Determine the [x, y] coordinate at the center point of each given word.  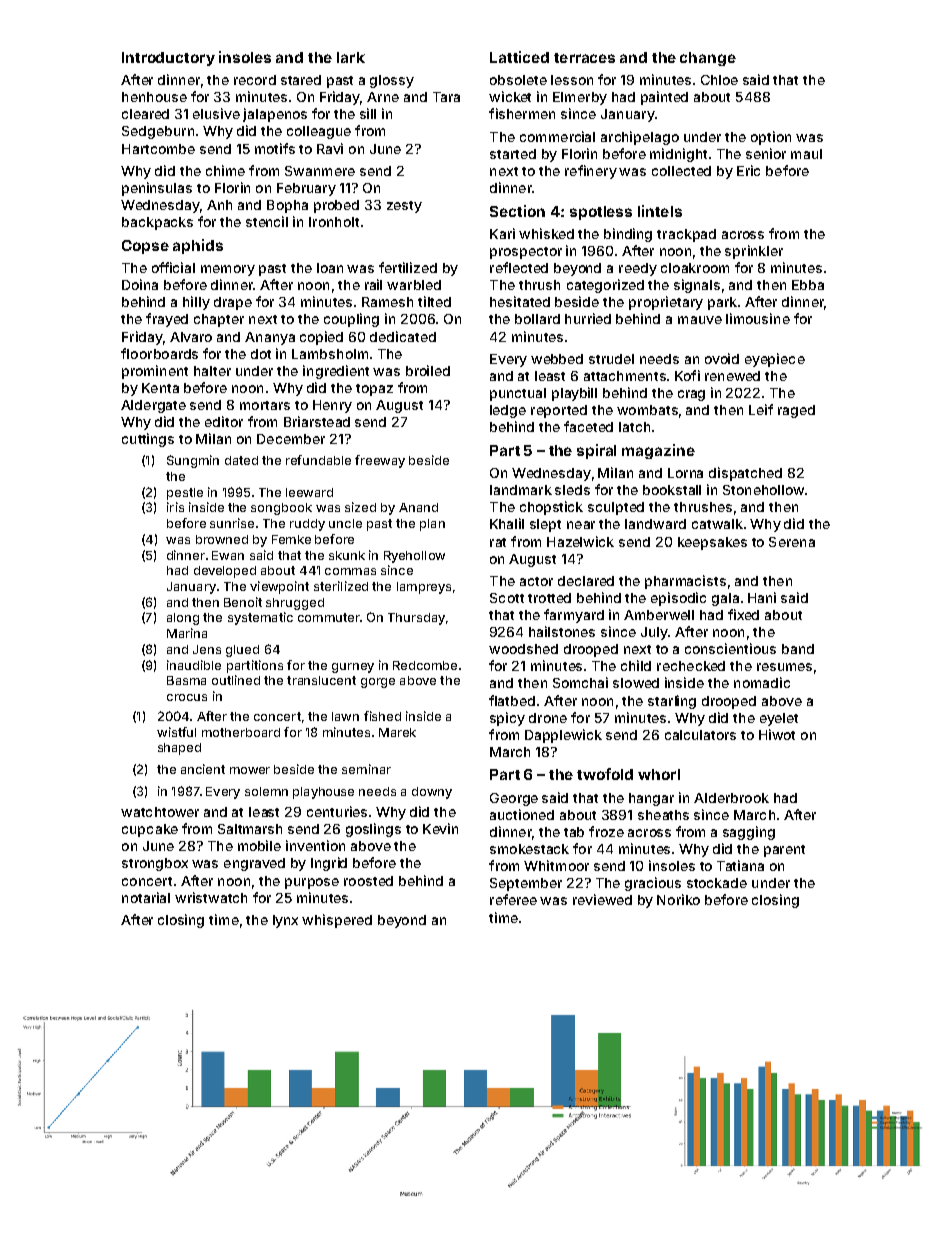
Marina [187, 633]
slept [545, 525]
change [708, 59]
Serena [792, 542]
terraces [584, 58]
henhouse [154, 97]
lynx [285, 921]
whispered [337, 921]
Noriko [678, 899]
